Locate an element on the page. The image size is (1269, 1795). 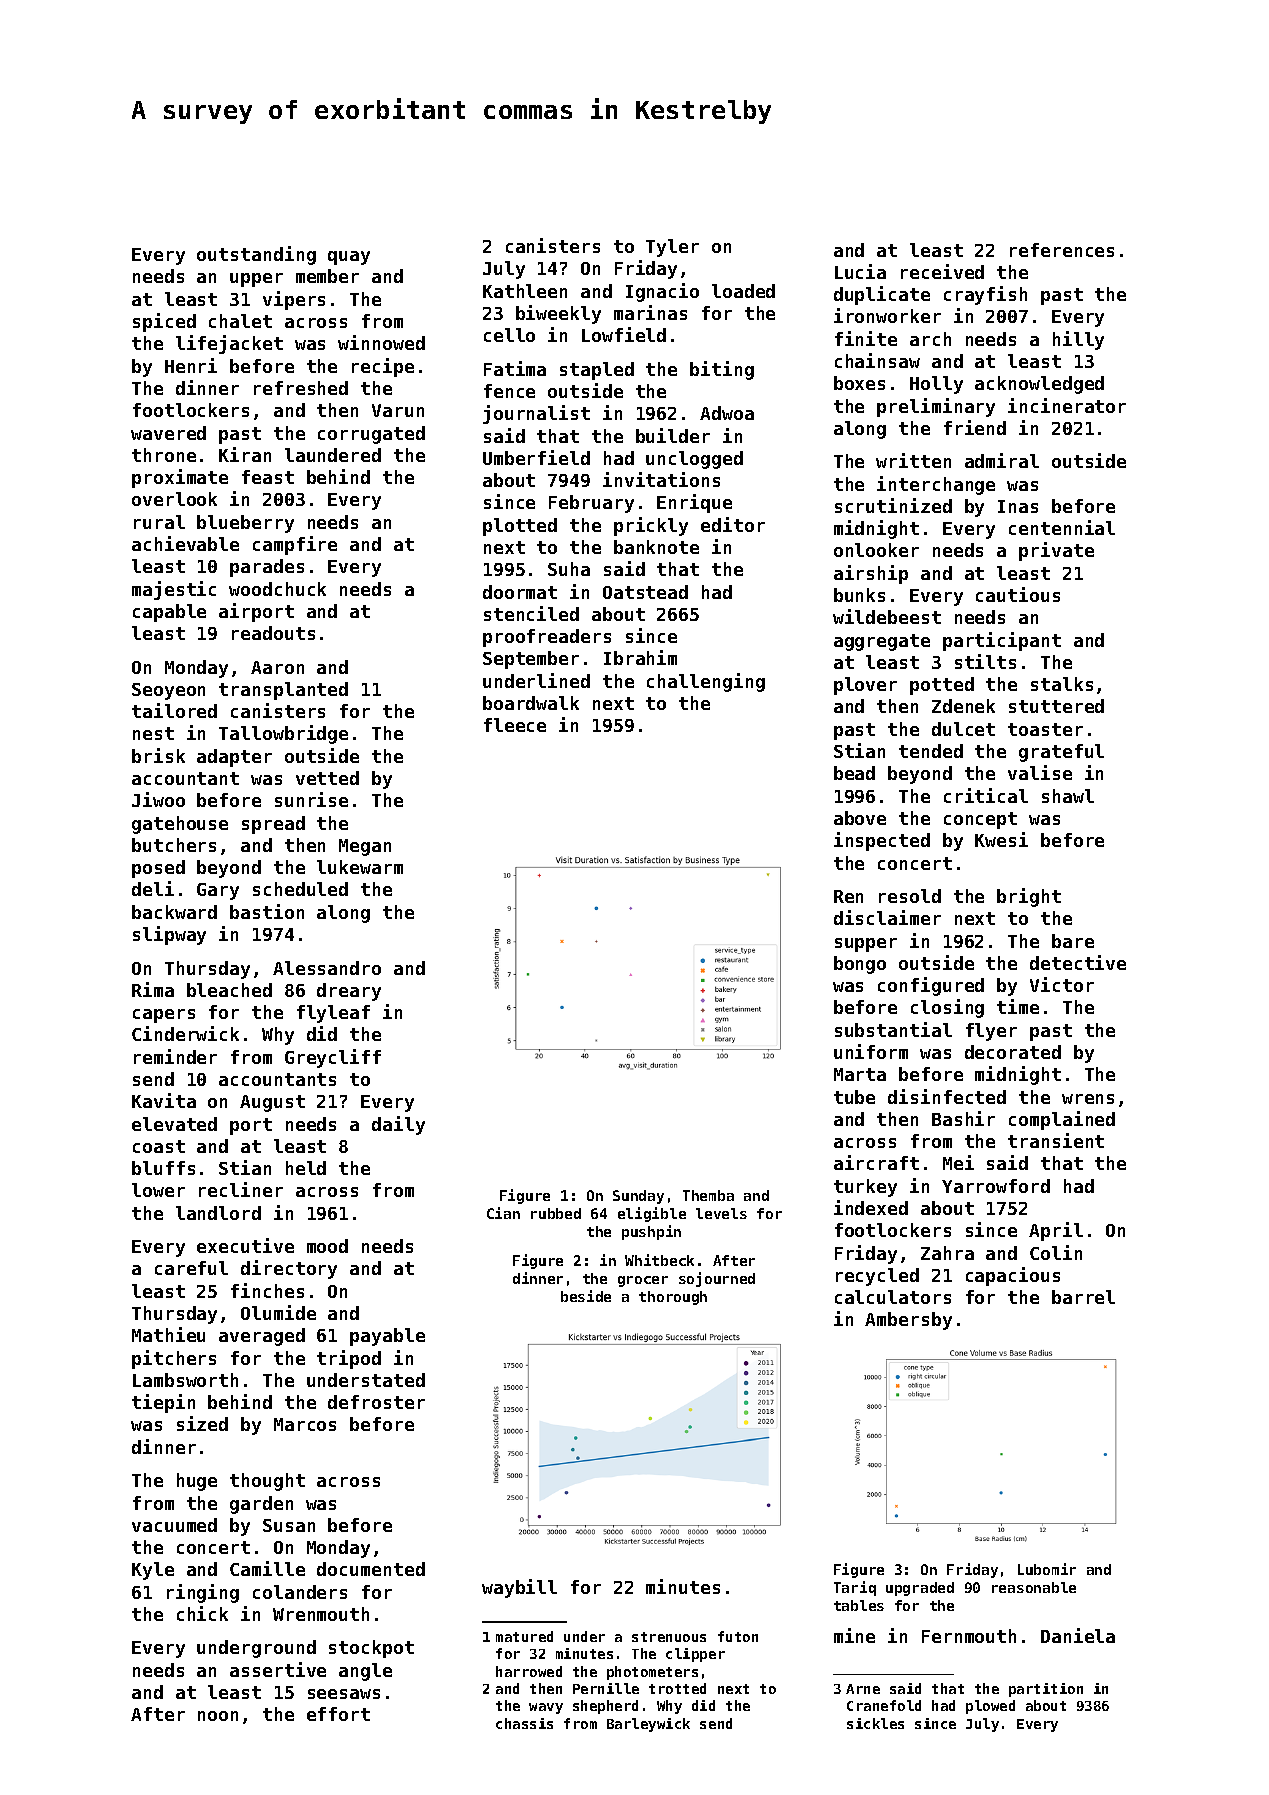
noon is located at coordinates (218, 1716).
